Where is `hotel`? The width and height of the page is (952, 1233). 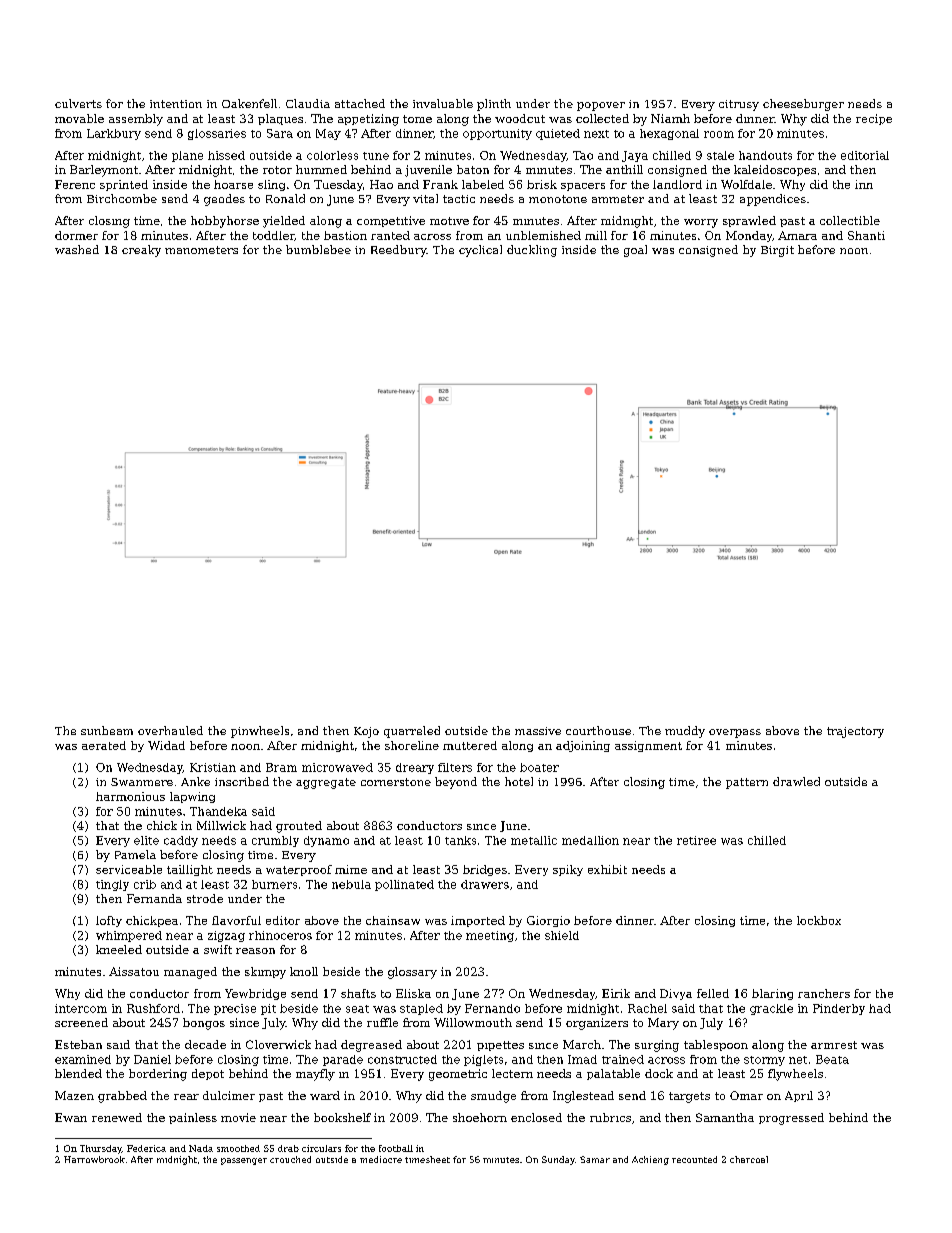
hotel is located at coordinates (519, 781).
